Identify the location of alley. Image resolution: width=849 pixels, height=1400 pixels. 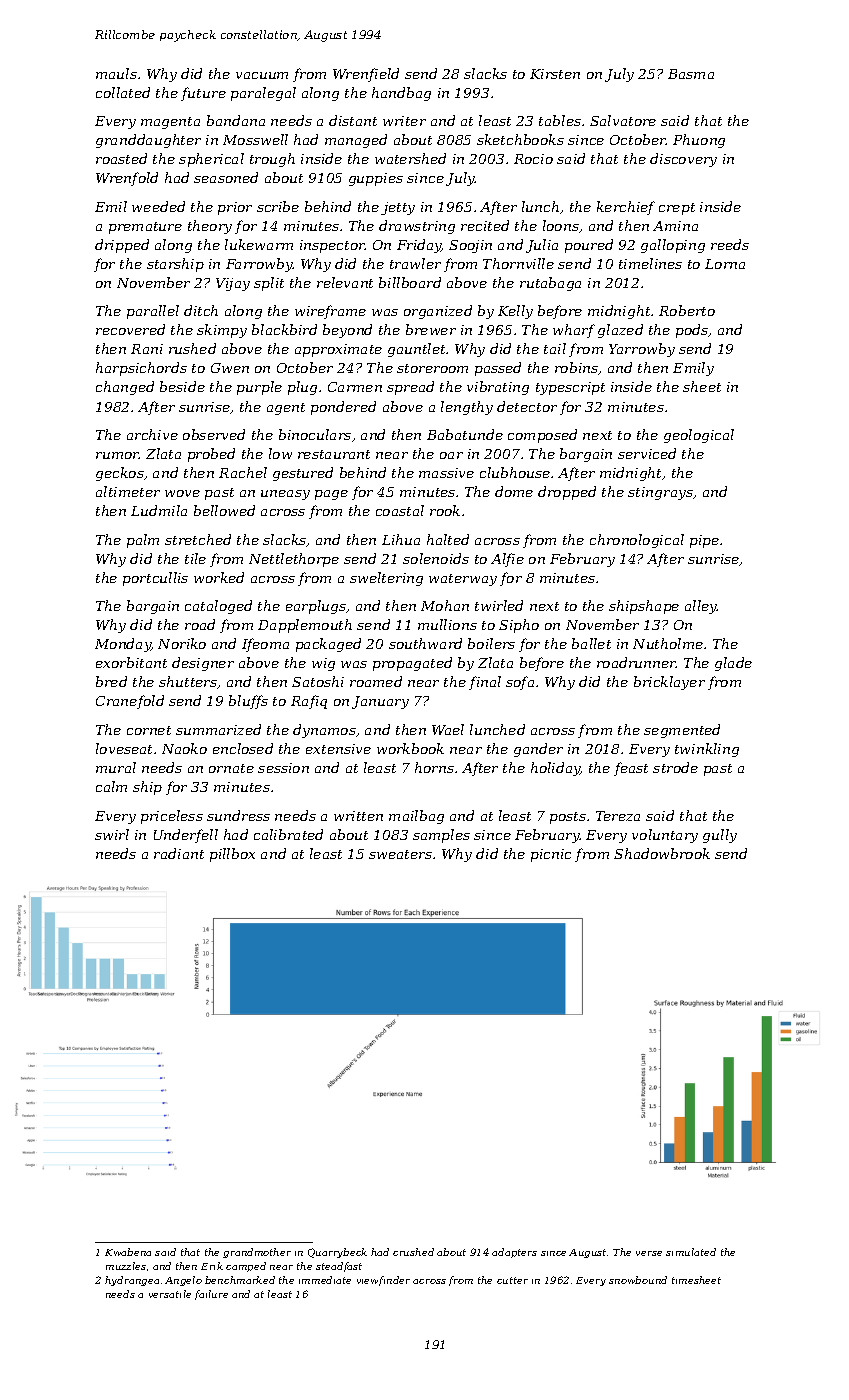
(701, 607).
